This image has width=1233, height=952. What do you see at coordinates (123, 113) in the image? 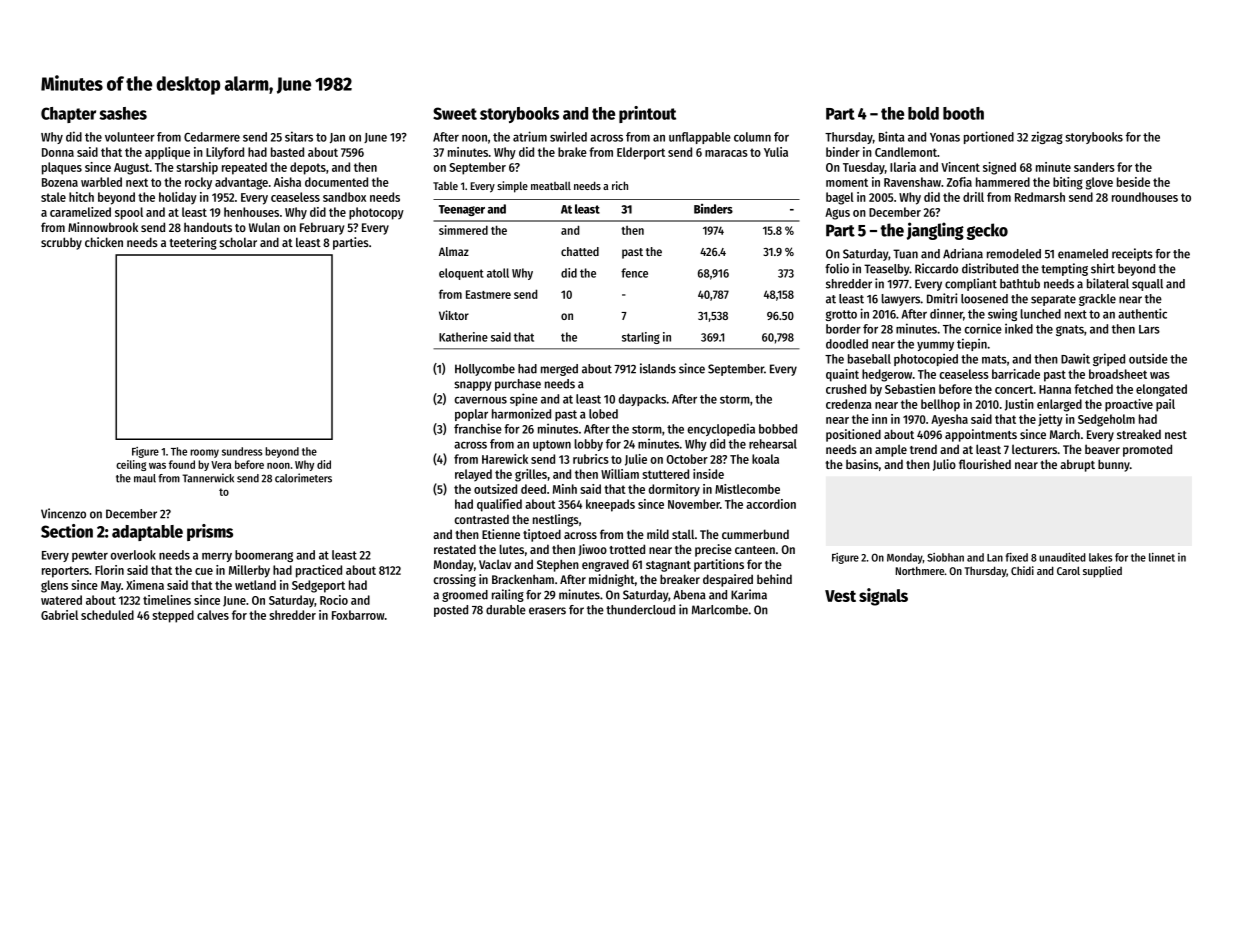
I see `sashes` at bounding box center [123, 113].
